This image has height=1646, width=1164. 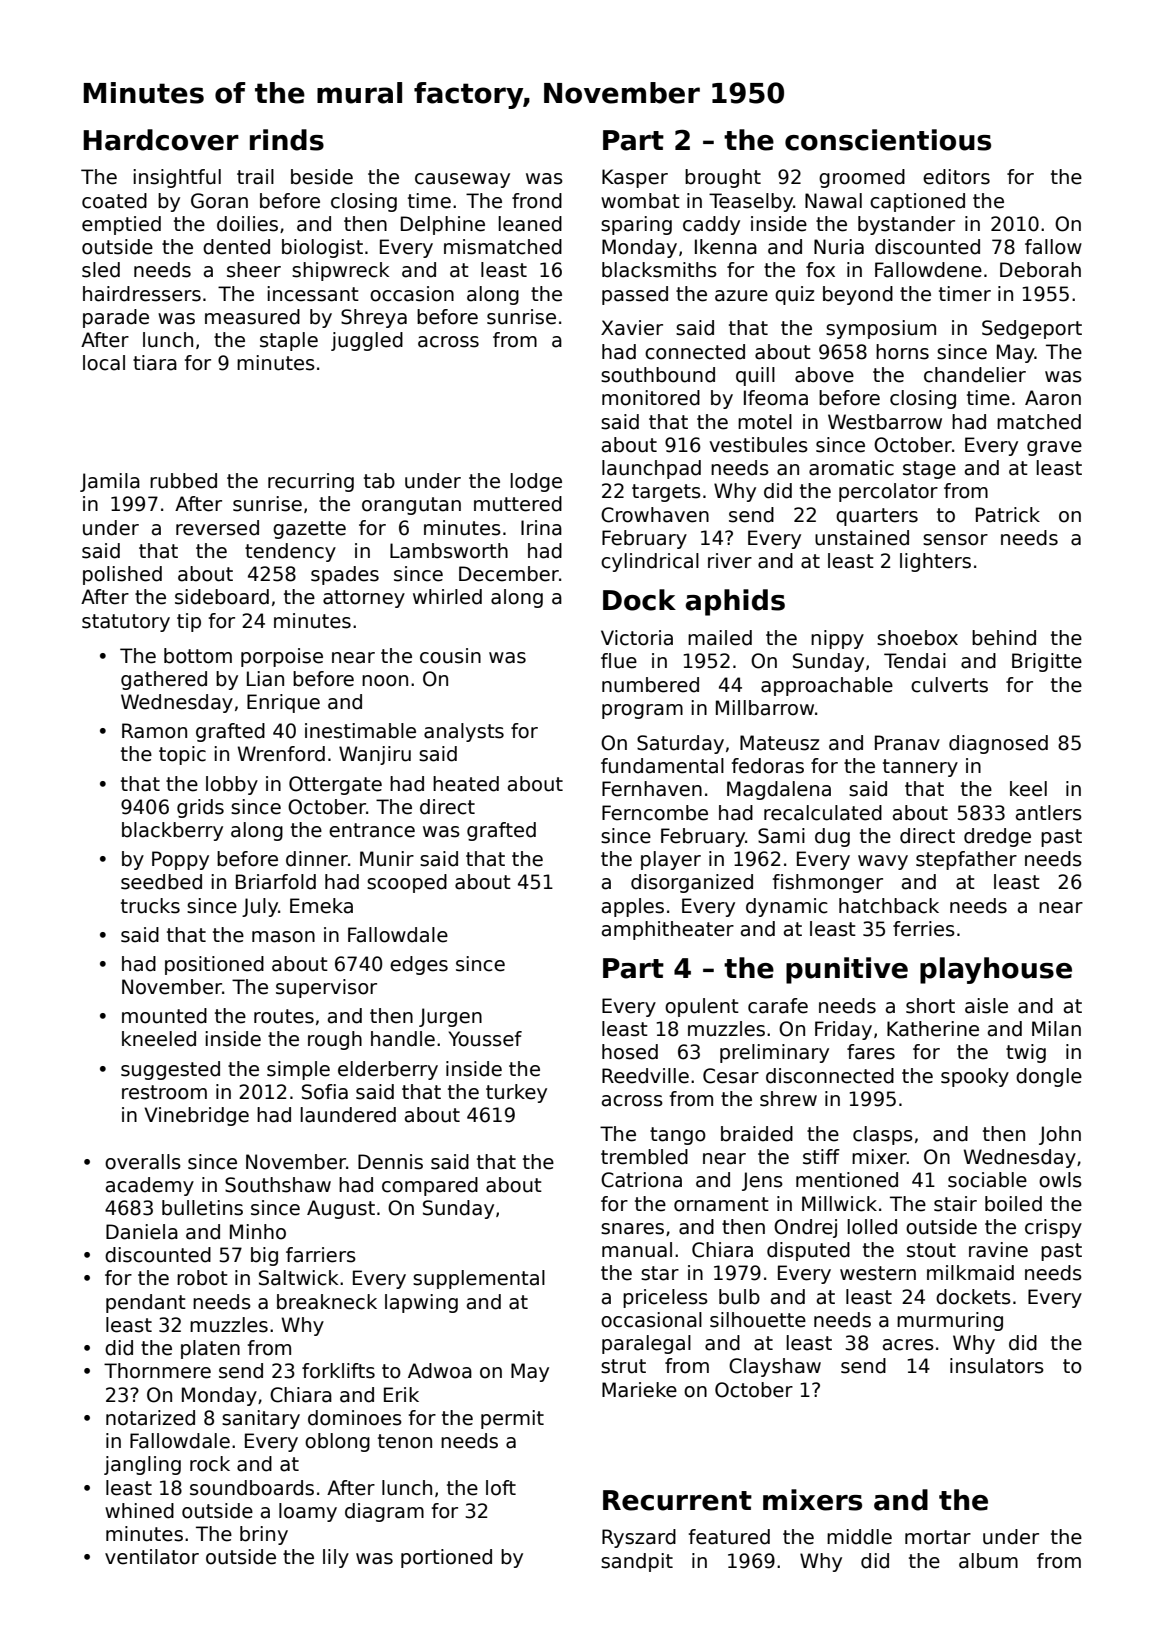 I want to click on tannery, so click(x=920, y=768).
